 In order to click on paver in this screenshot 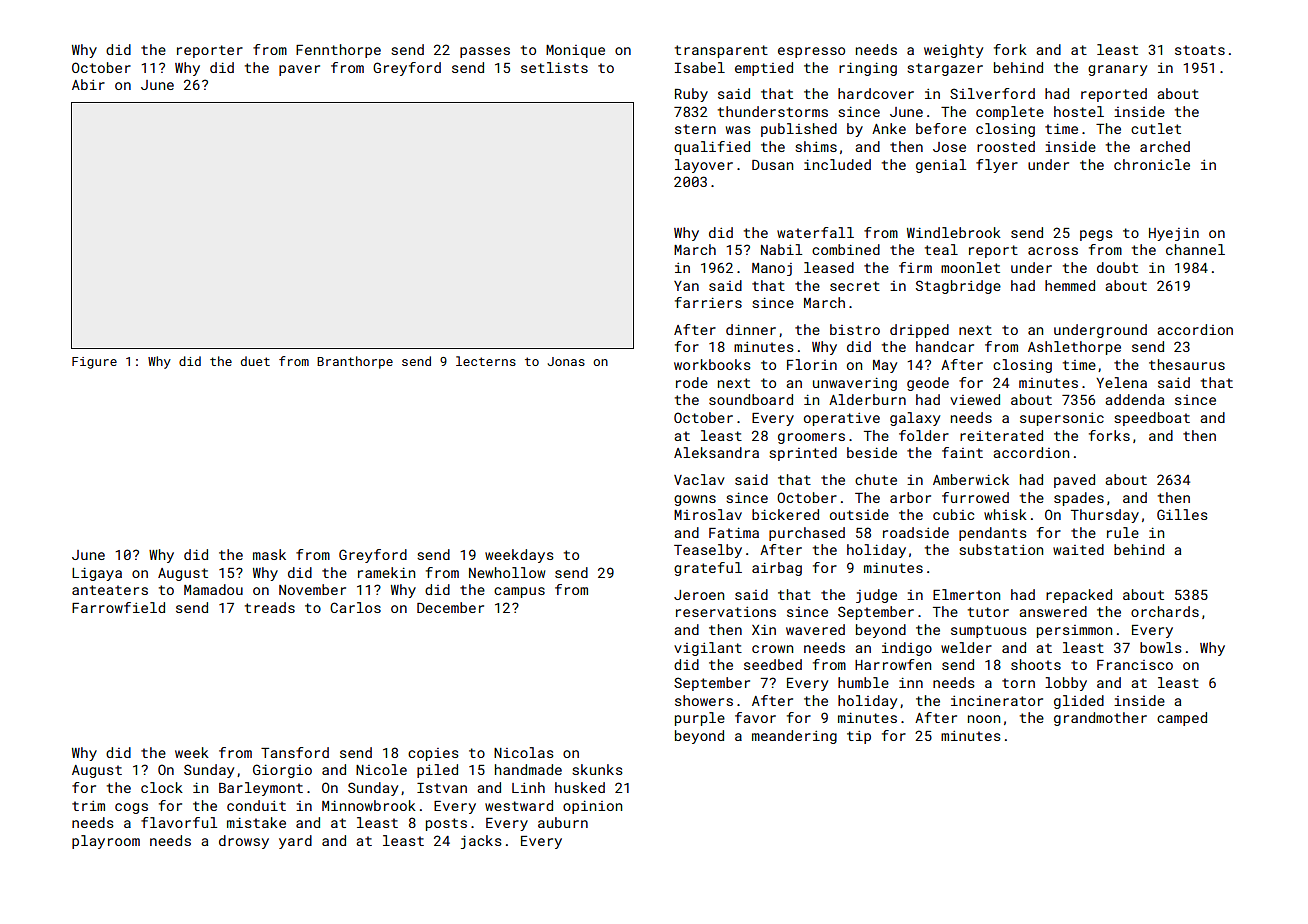, I will do `click(299, 70)`.
